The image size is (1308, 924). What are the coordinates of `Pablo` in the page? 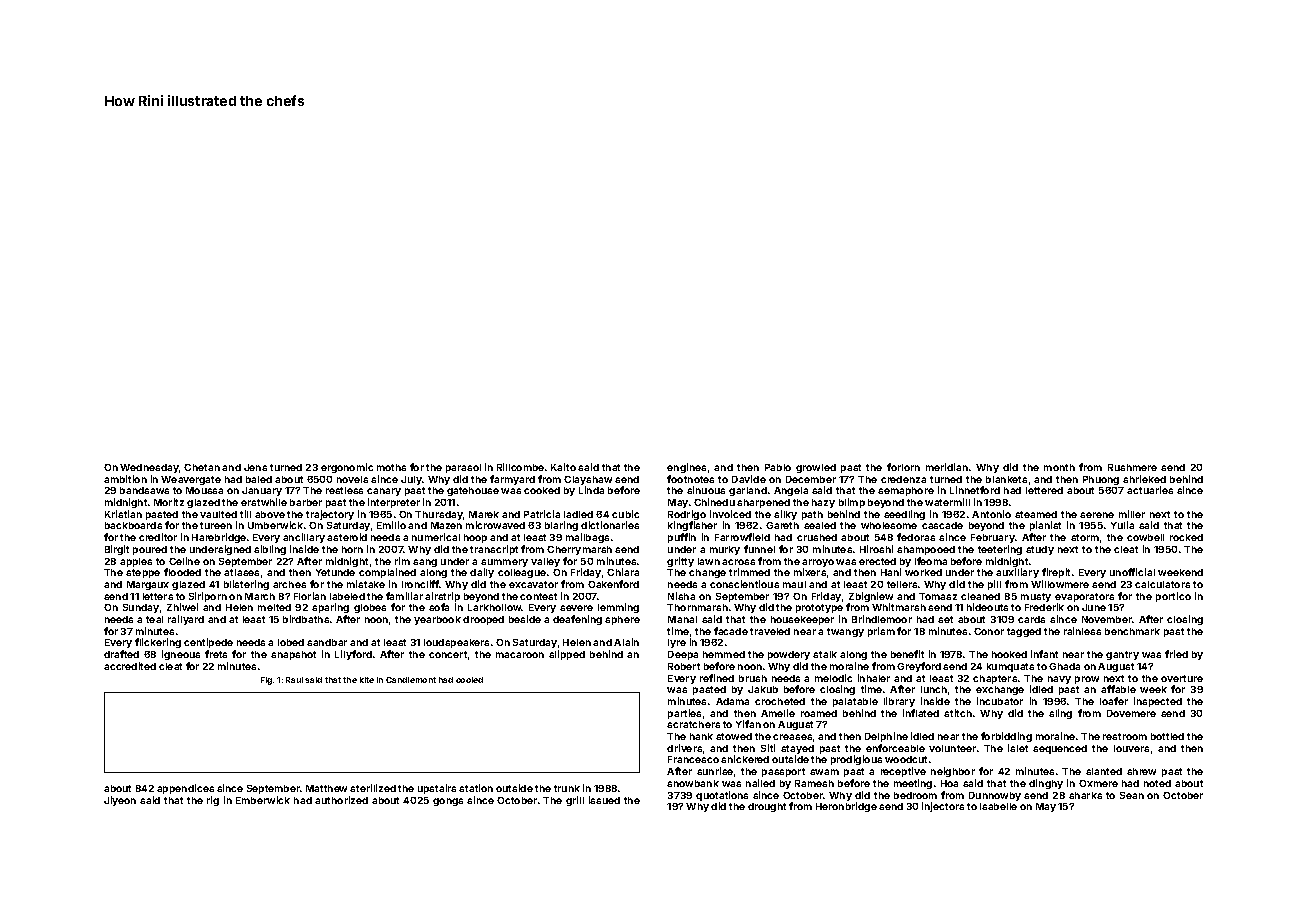 It's located at (778, 467).
